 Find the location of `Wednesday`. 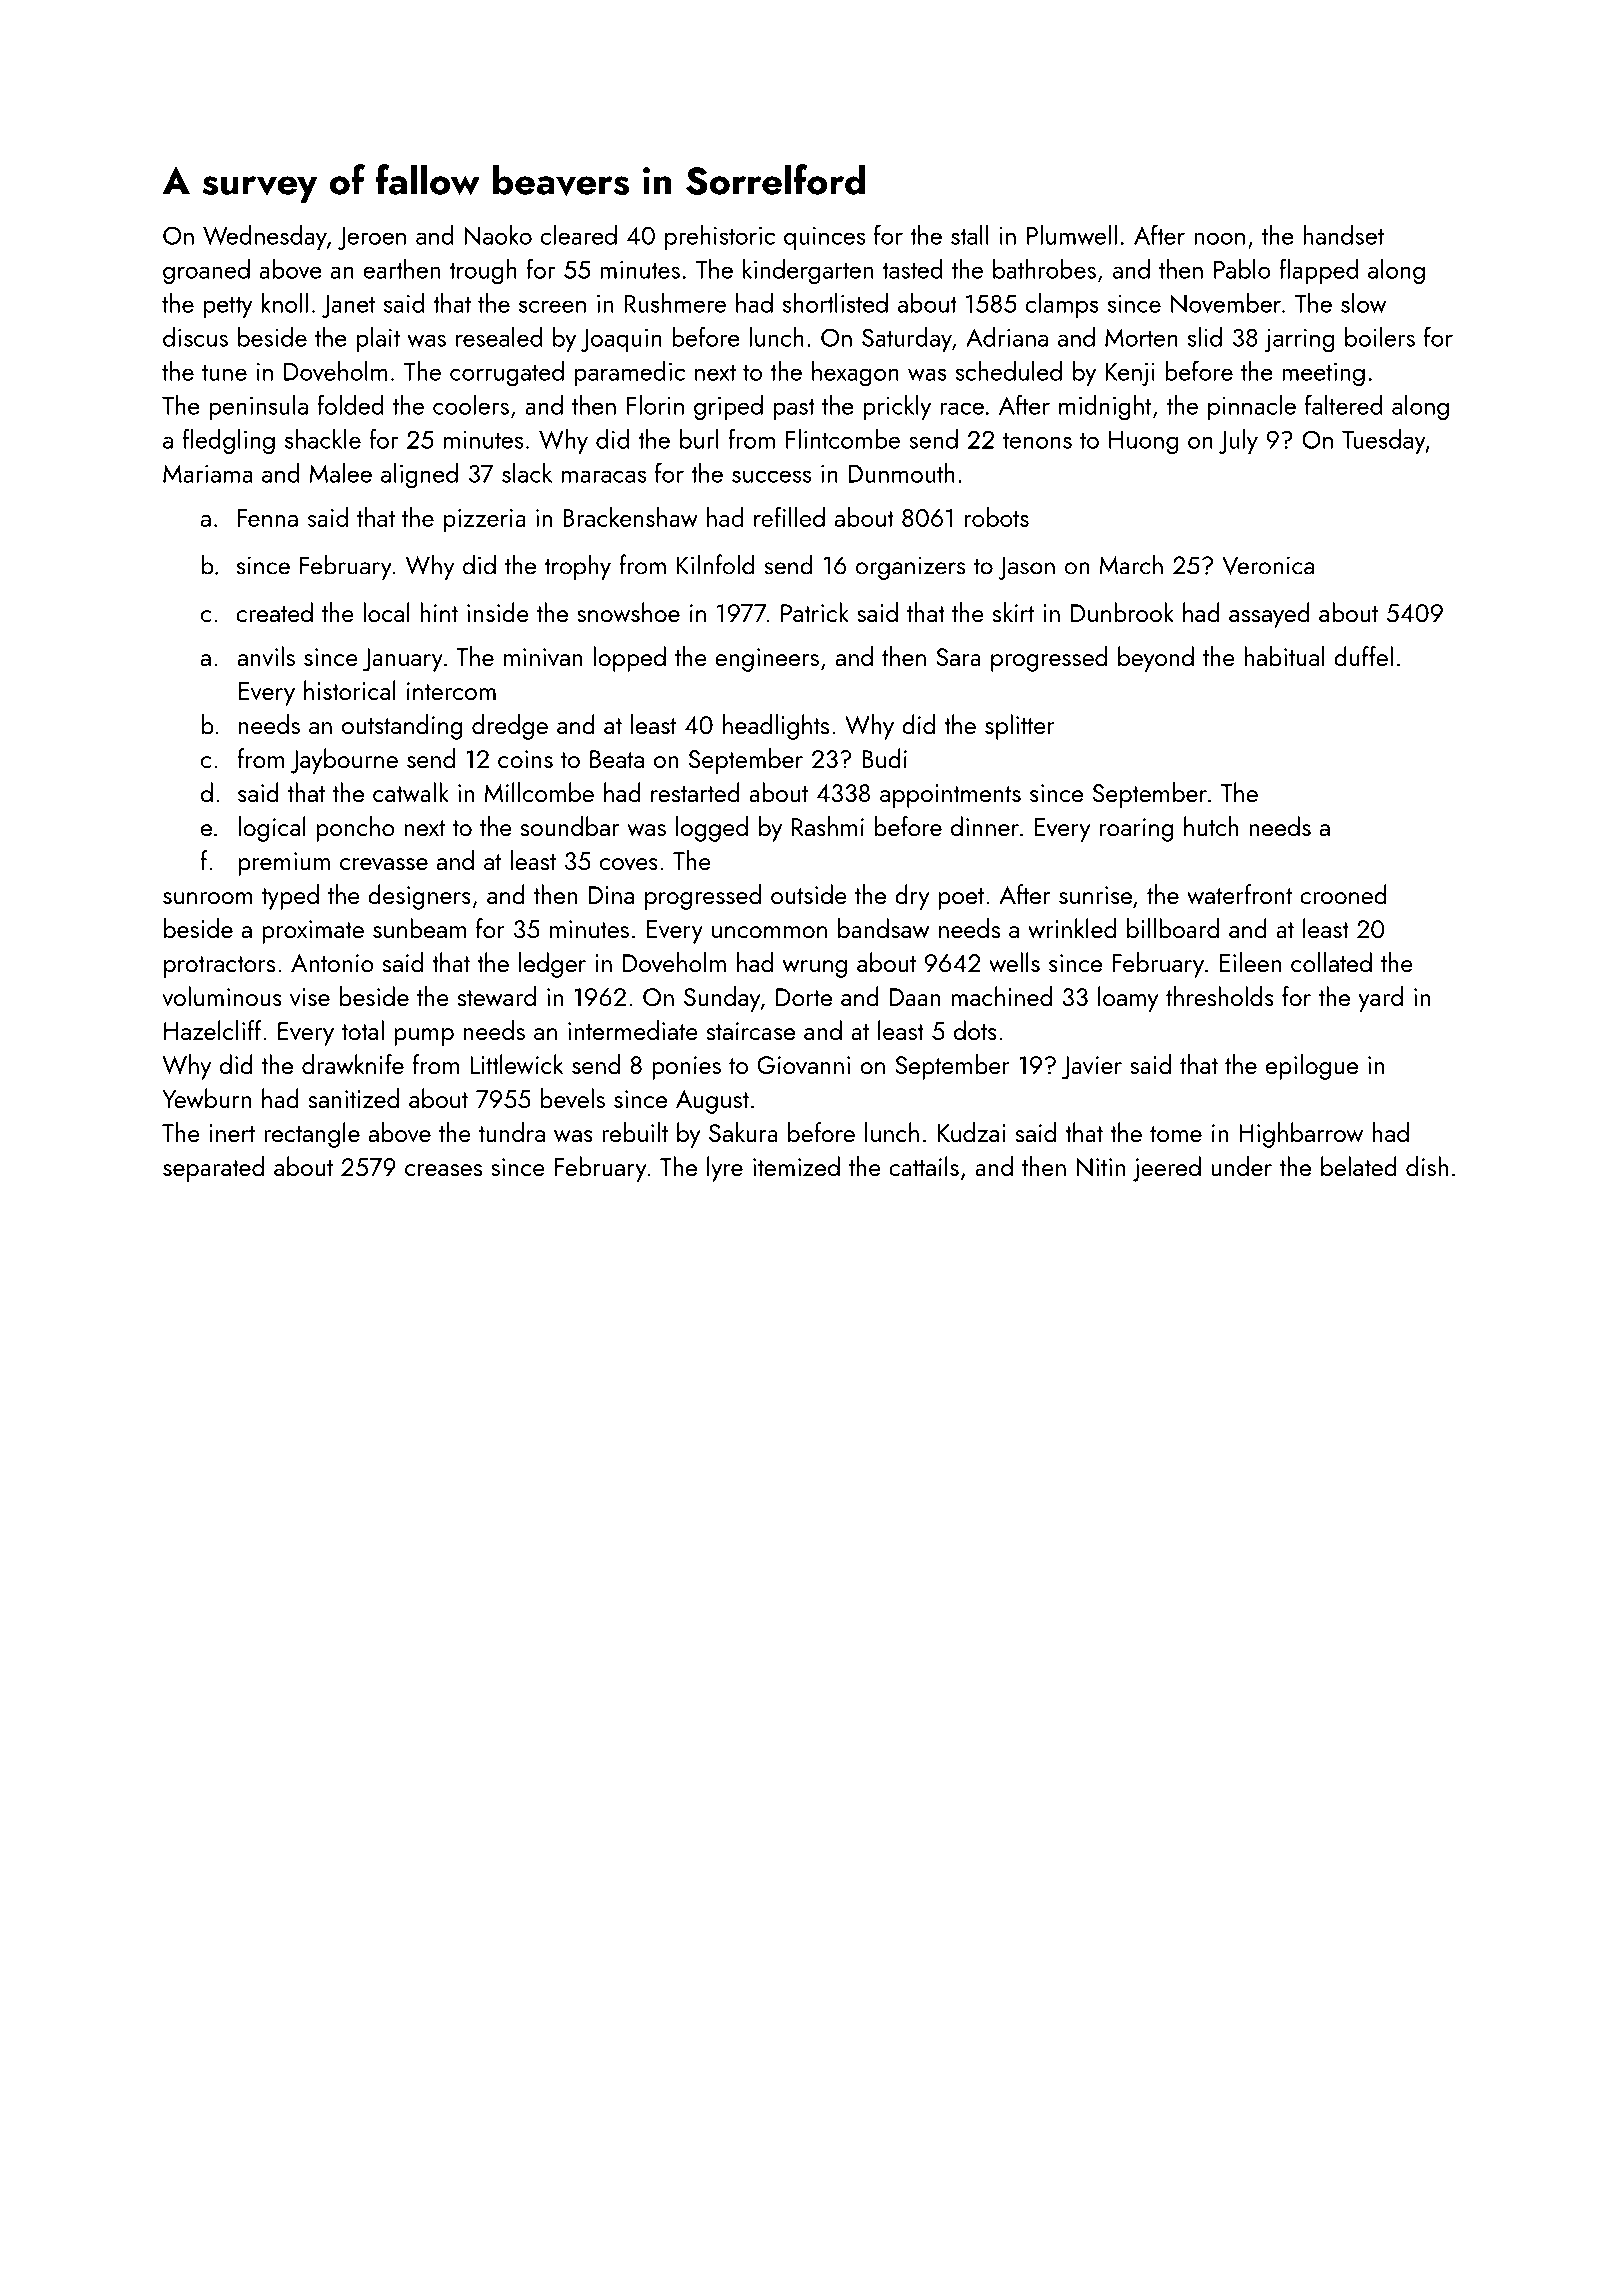

Wednesday is located at coordinates (265, 237).
